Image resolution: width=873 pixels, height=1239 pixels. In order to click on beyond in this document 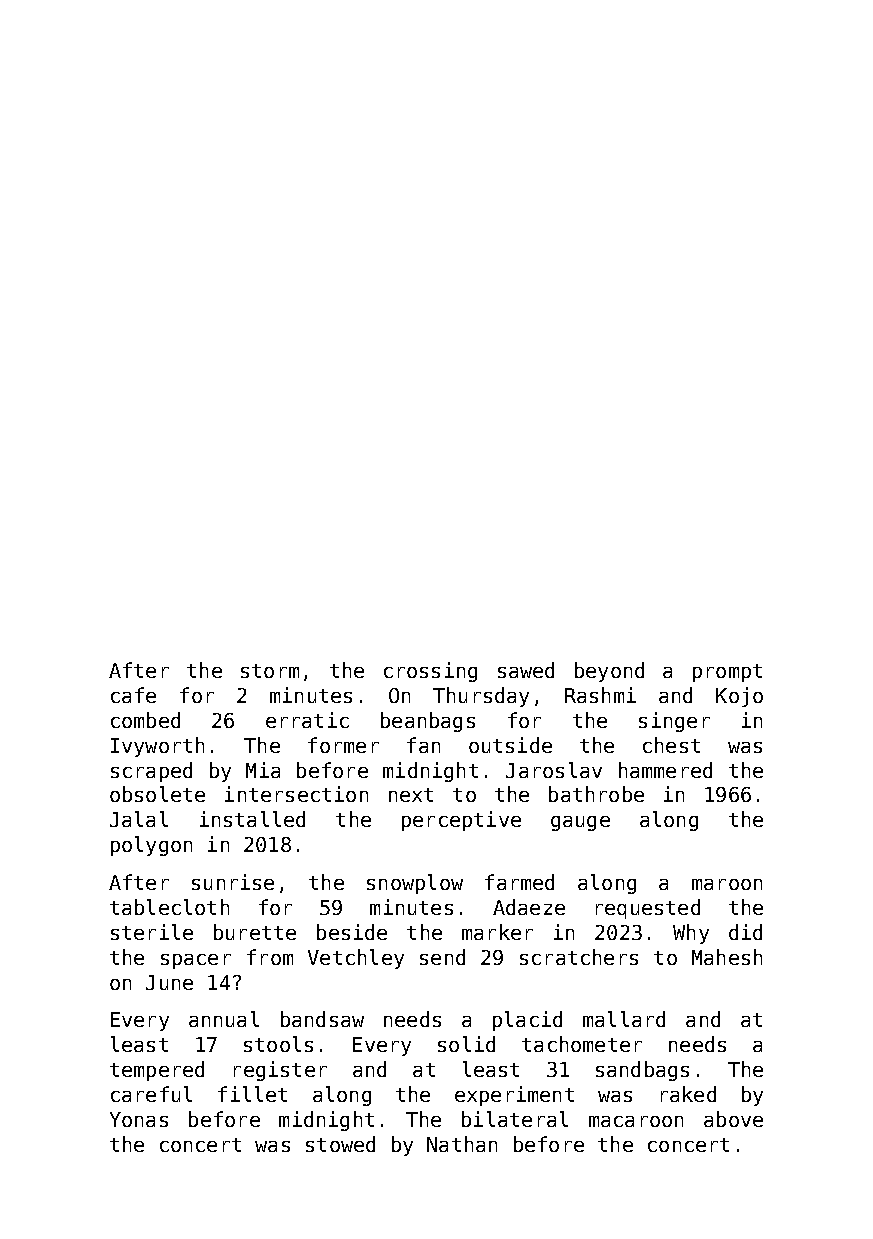, I will do `click(609, 672)`.
